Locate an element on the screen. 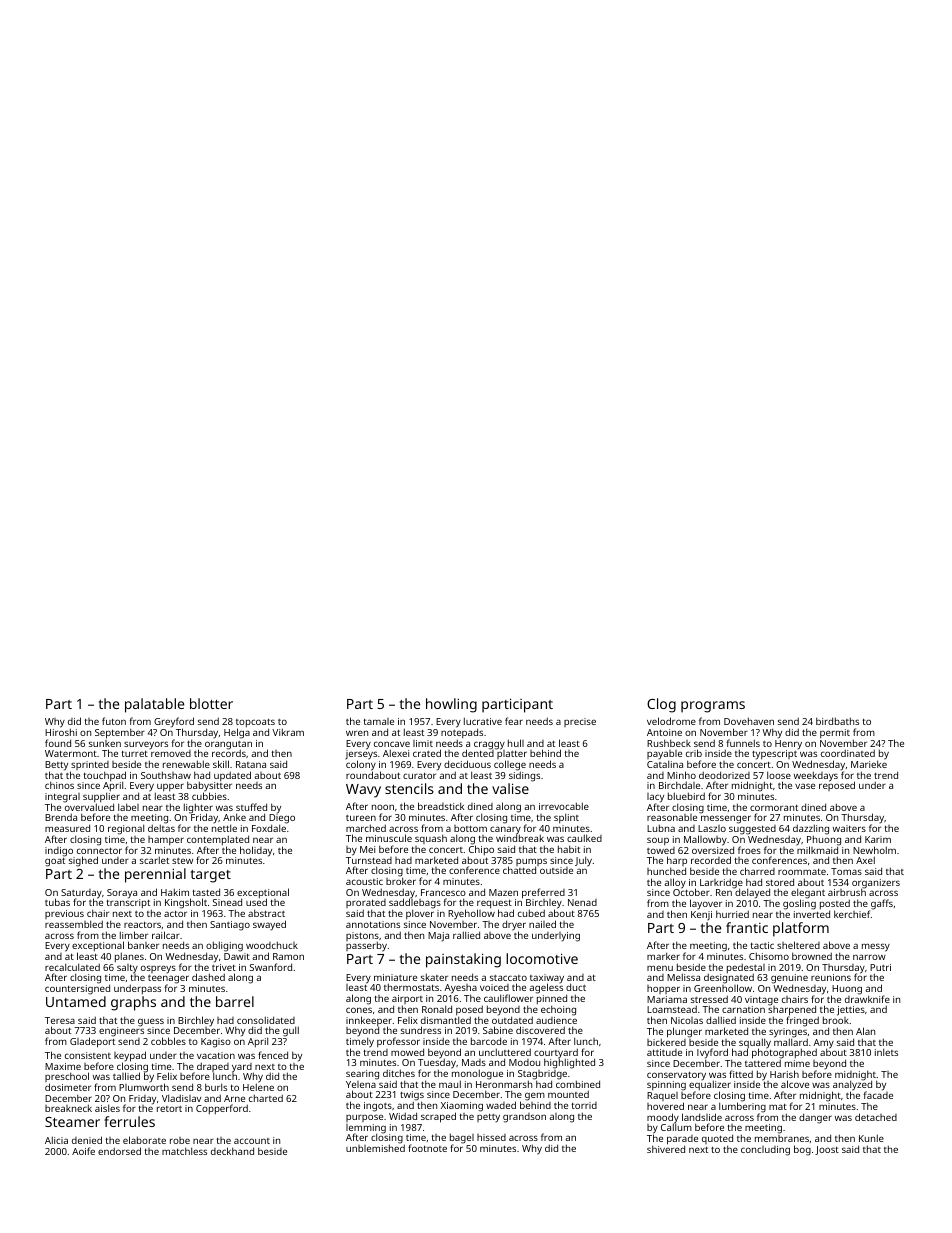 The height and width of the screenshot is (1233, 952). valise is located at coordinates (510, 788).
